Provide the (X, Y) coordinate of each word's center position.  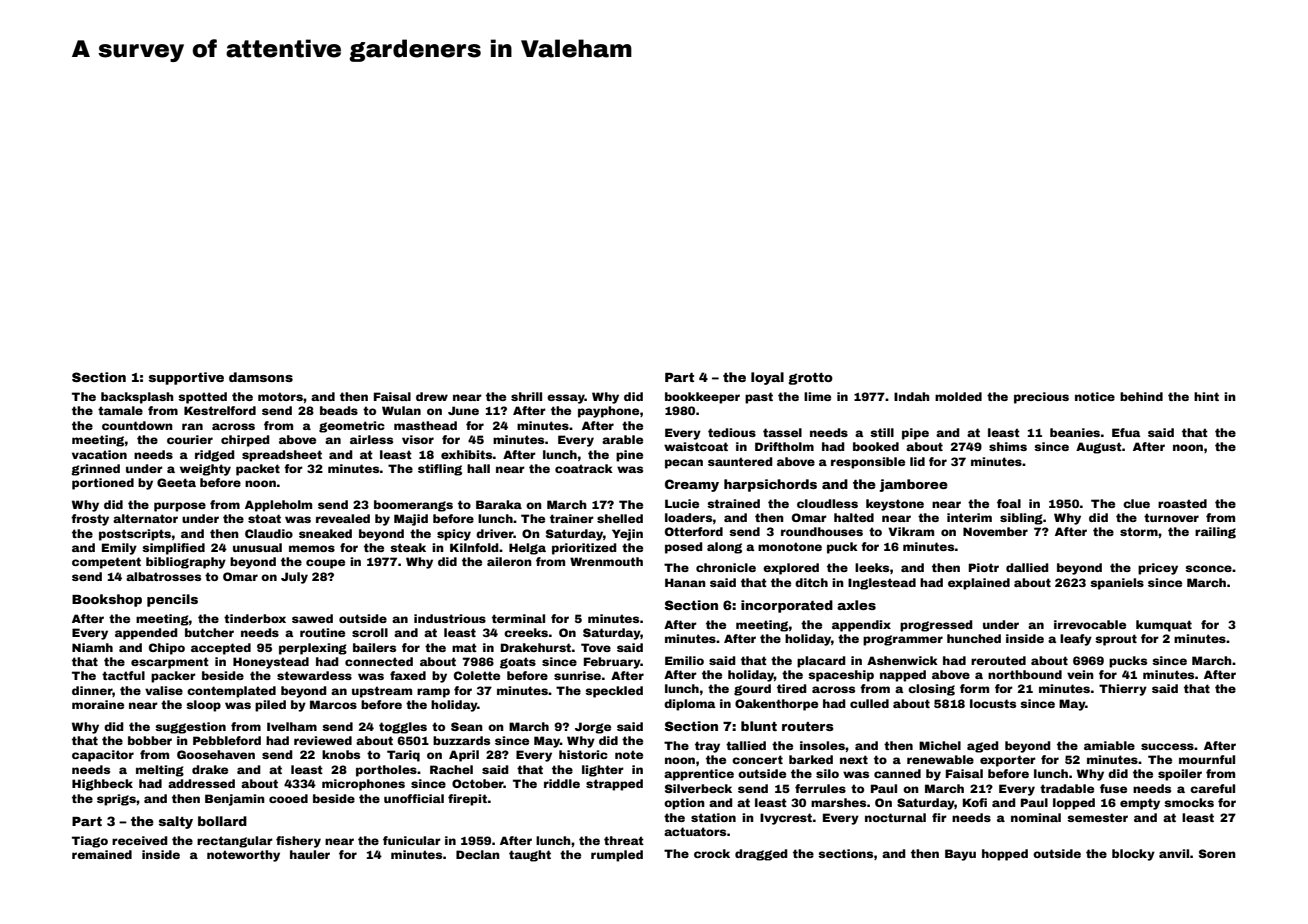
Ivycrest (786, 819)
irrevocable (1090, 624)
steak (408, 547)
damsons (261, 377)
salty (176, 822)
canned (897, 773)
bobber (150, 740)
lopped (1074, 804)
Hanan (685, 582)
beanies (1075, 432)
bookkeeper (702, 398)
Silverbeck (698, 788)
